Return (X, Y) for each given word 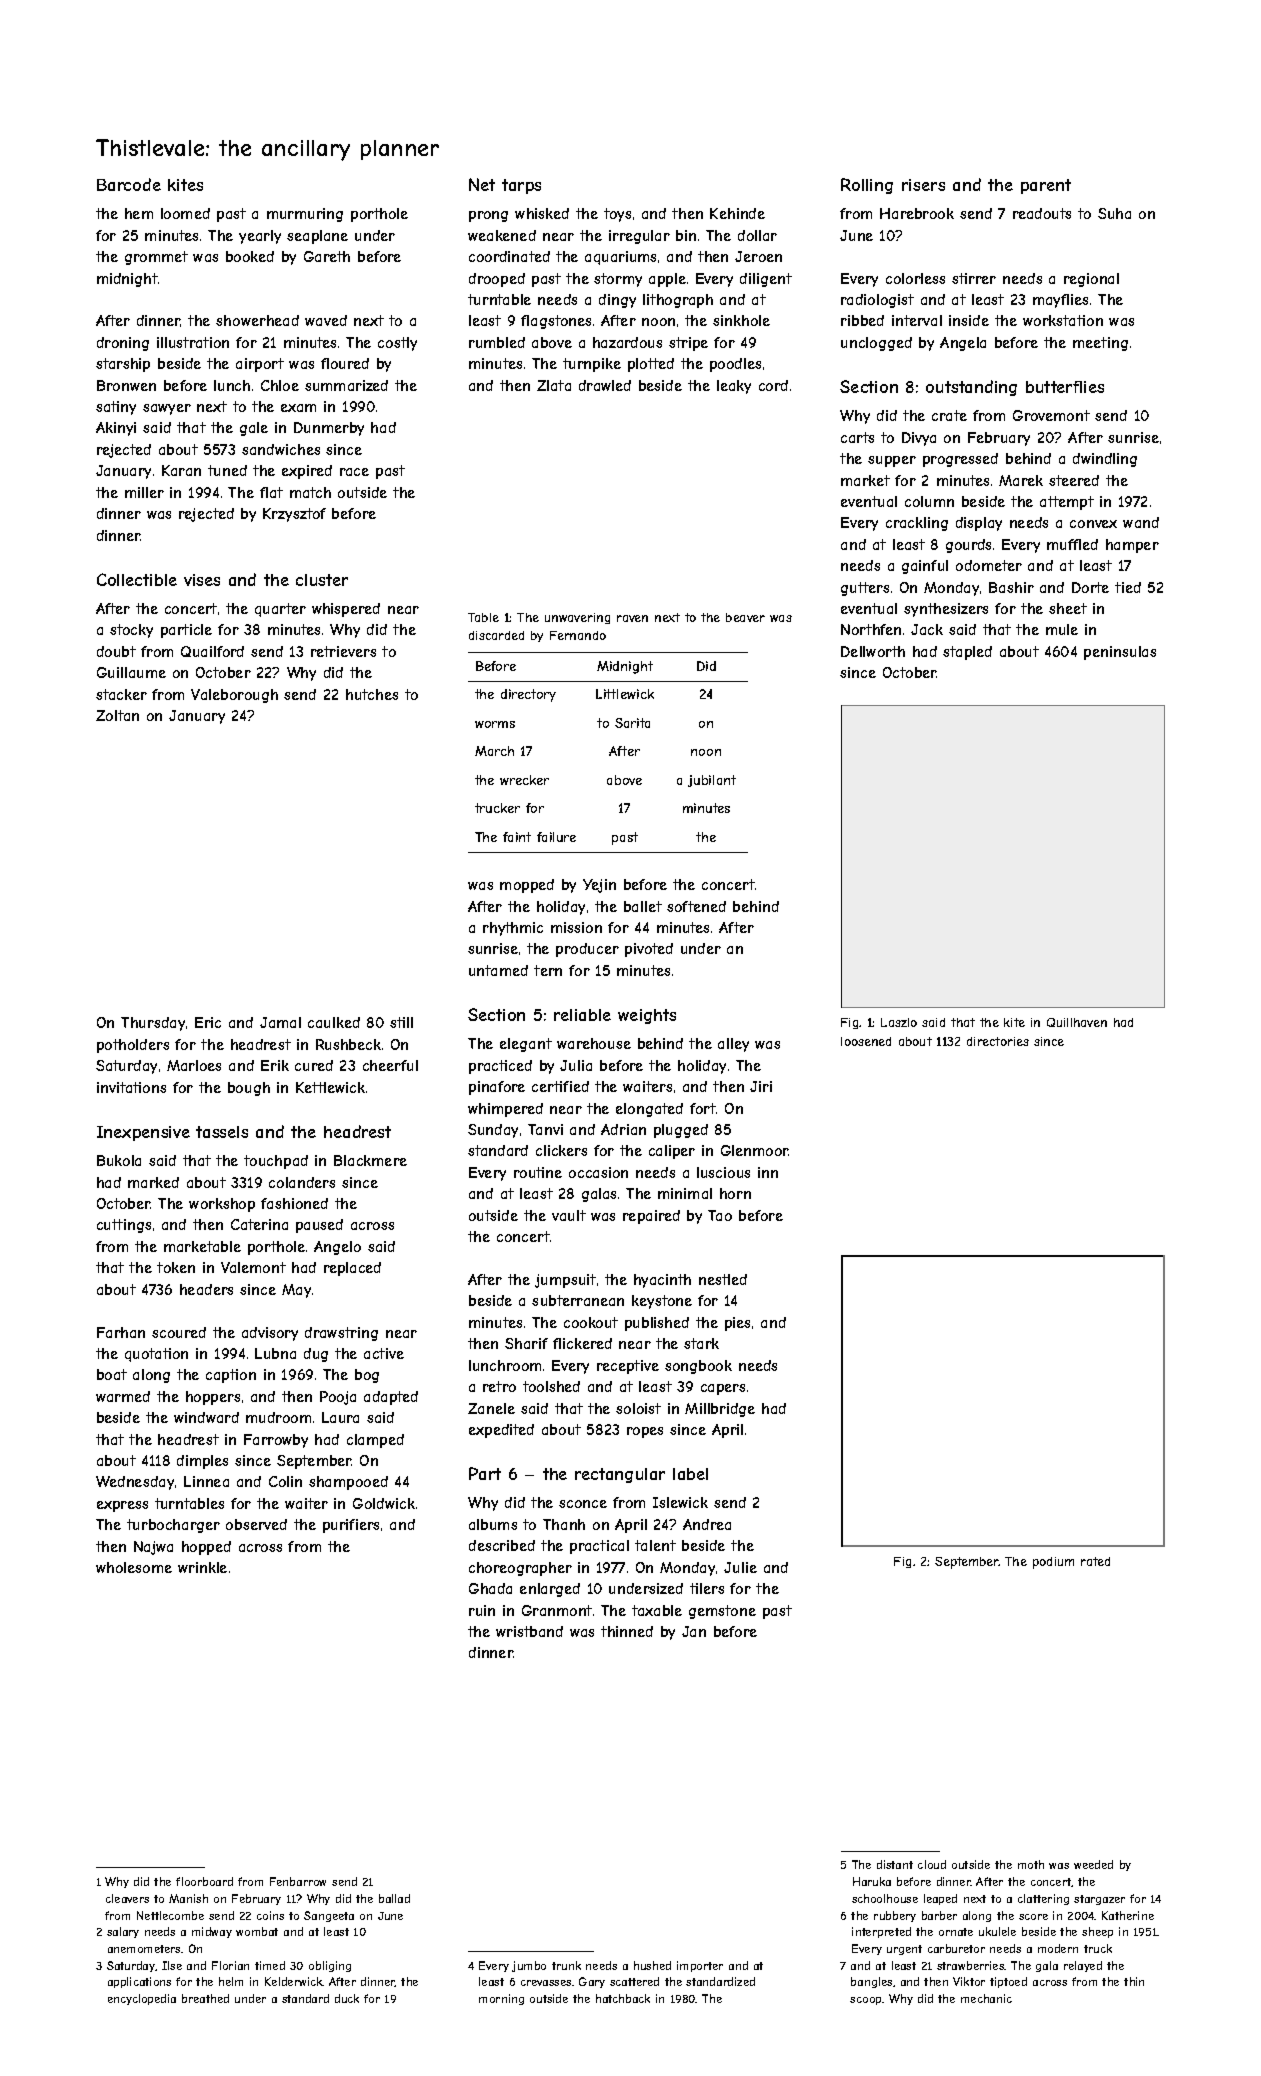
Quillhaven (1077, 1022)
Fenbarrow (298, 1881)
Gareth (327, 256)
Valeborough (234, 696)
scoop (865, 2001)
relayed (1083, 1966)
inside (969, 320)
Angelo (337, 1248)
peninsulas (1120, 653)
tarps (521, 186)
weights (647, 1016)
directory (528, 695)
